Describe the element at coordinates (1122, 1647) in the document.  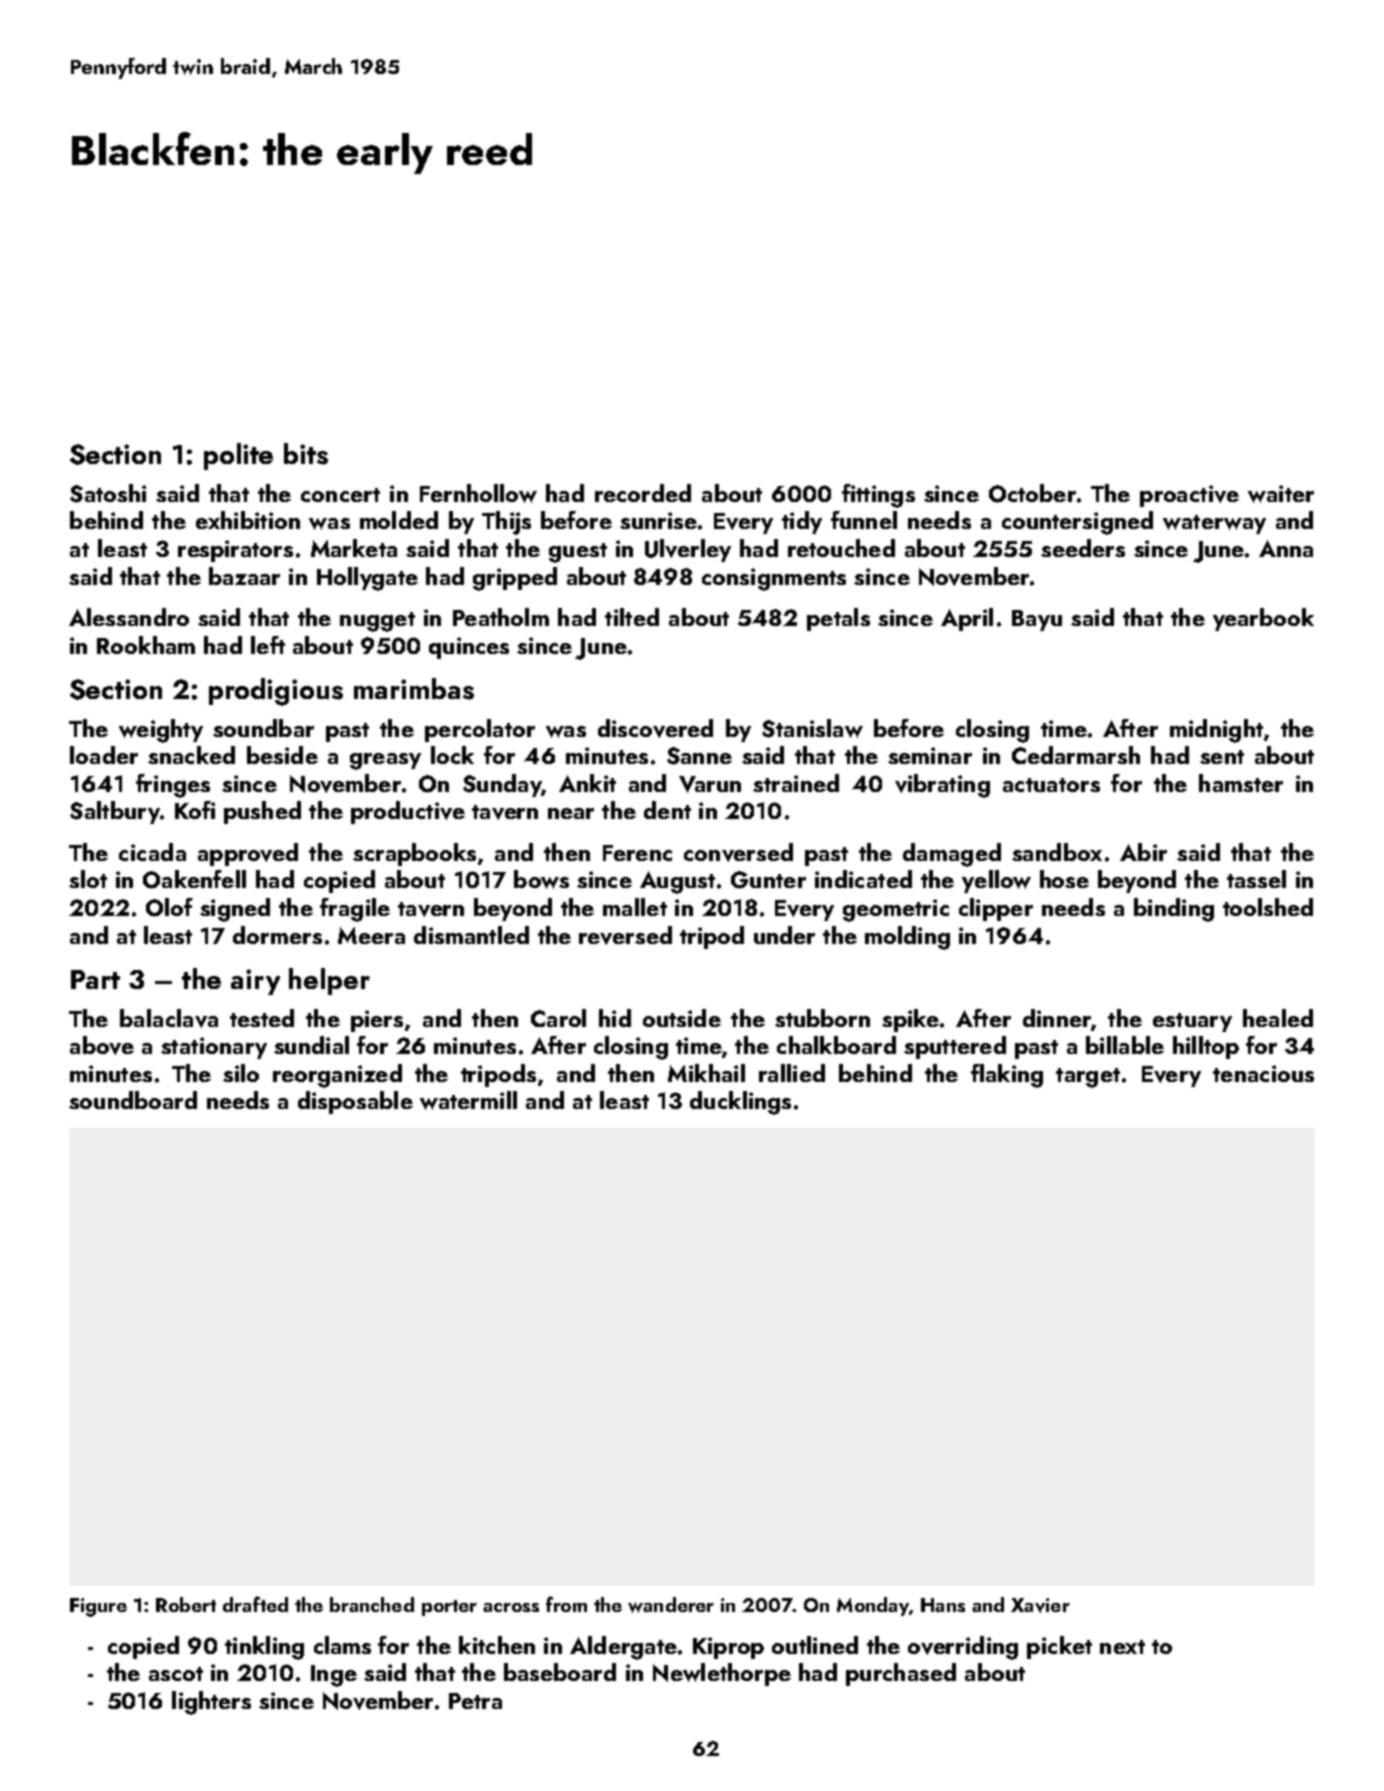
I see `next` at that location.
